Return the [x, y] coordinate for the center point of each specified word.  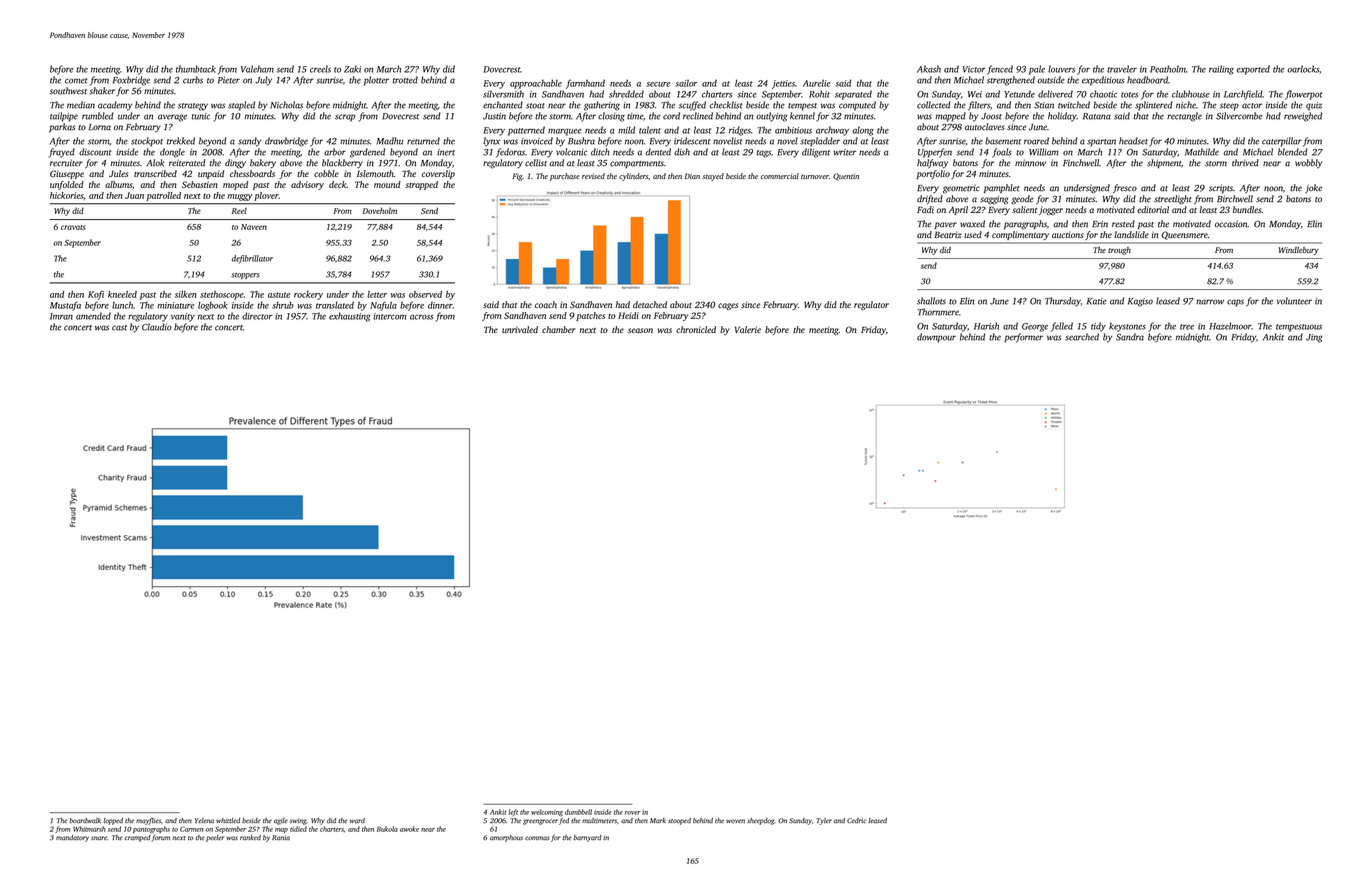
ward [357, 820]
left [513, 812]
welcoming [547, 813]
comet [76, 81]
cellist [536, 163]
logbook [213, 306]
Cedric [856, 821]
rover [633, 813]
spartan [1101, 143]
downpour [936, 338]
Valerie [748, 329]
